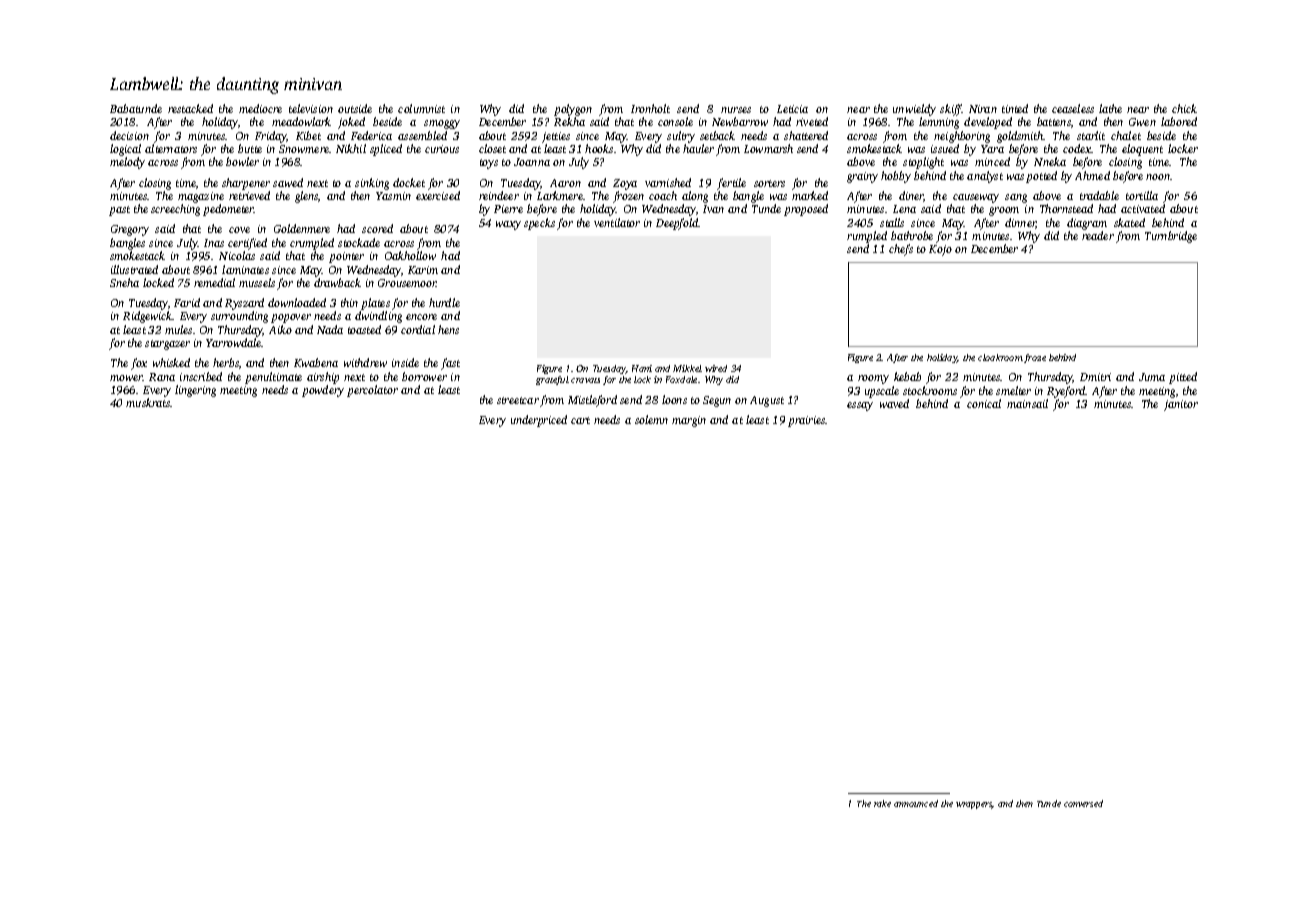 Image resolution: width=1308 pixels, height=924 pixels. Describe the element at coordinates (882, 803) in the document. I see `rake` at that location.
